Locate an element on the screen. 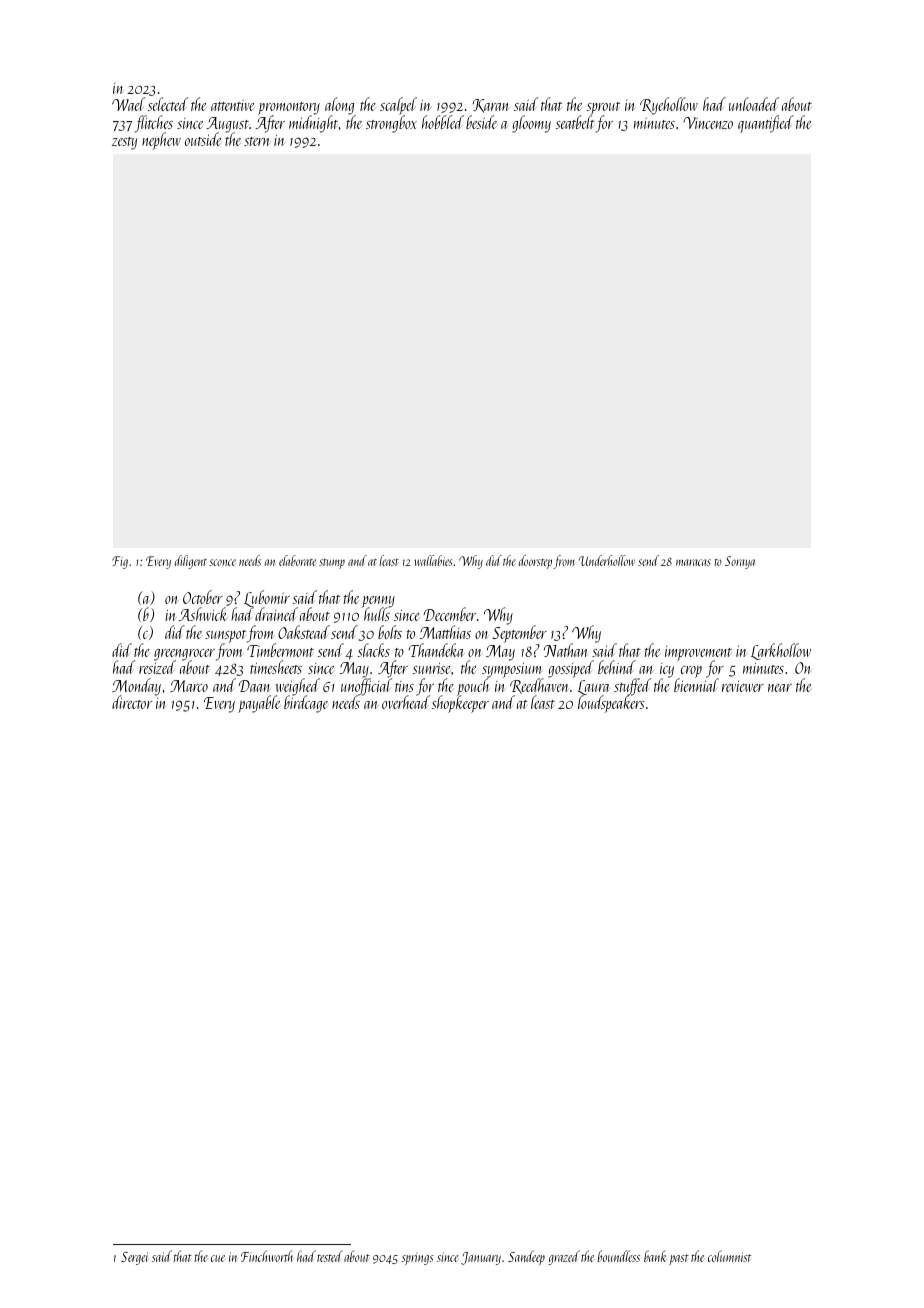  director is located at coordinates (132, 702).
